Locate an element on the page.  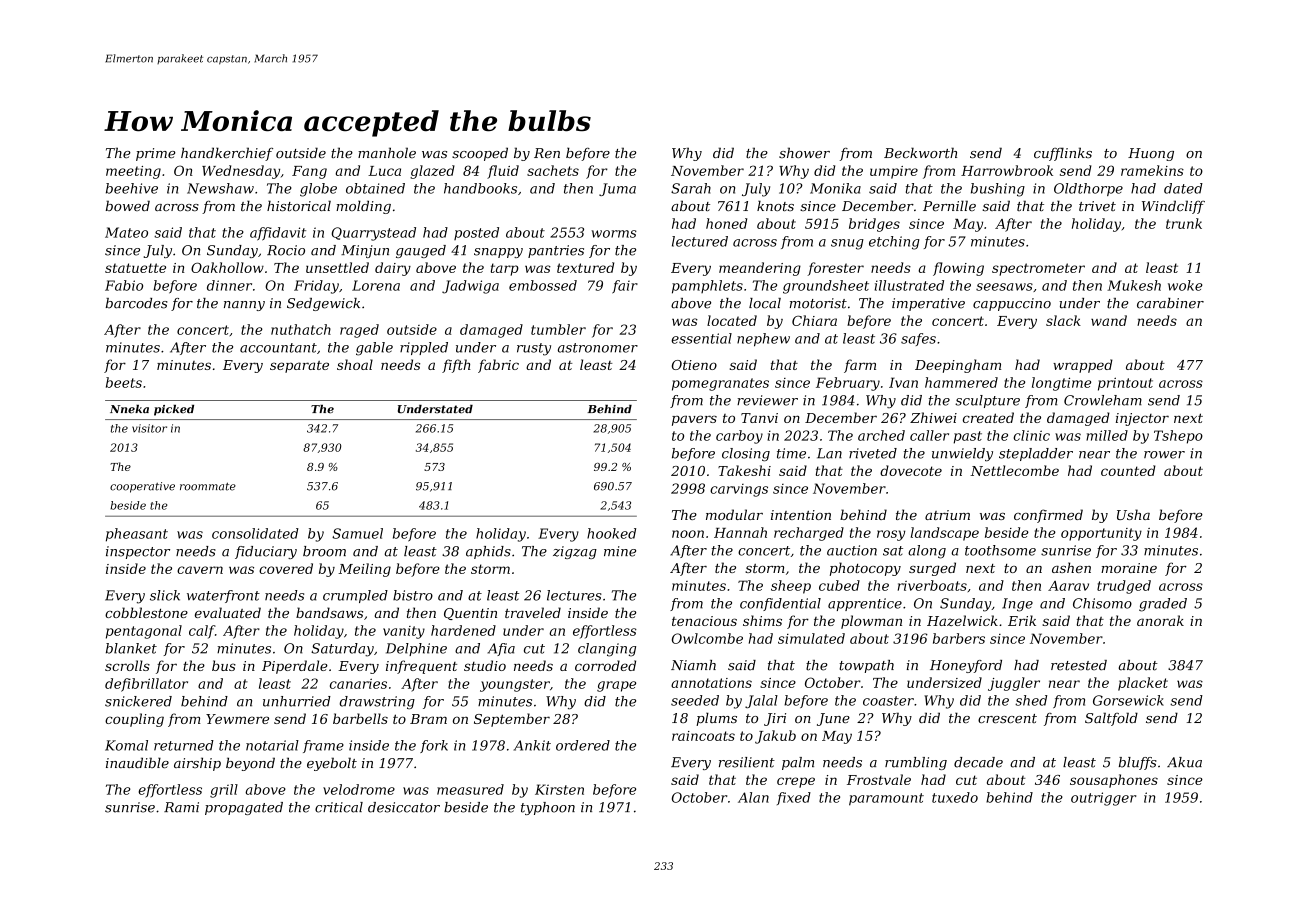
fabric is located at coordinates (498, 366).
